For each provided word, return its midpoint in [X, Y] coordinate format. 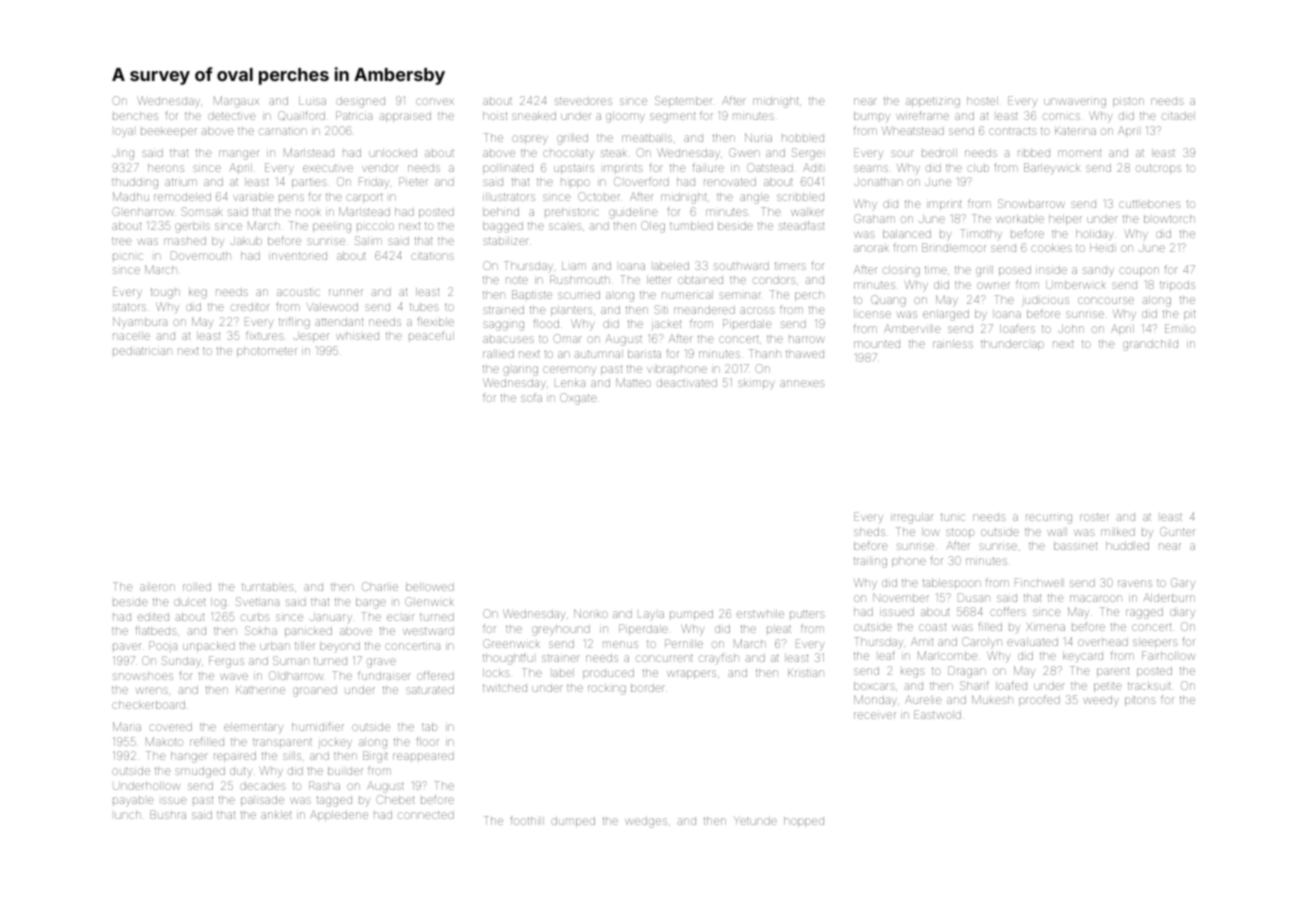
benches [135, 116]
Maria [127, 726]
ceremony [569, 371]
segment [672, 117]
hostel [982, 101]
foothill [527, 820]
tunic [953, 517]
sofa [531, 397]
